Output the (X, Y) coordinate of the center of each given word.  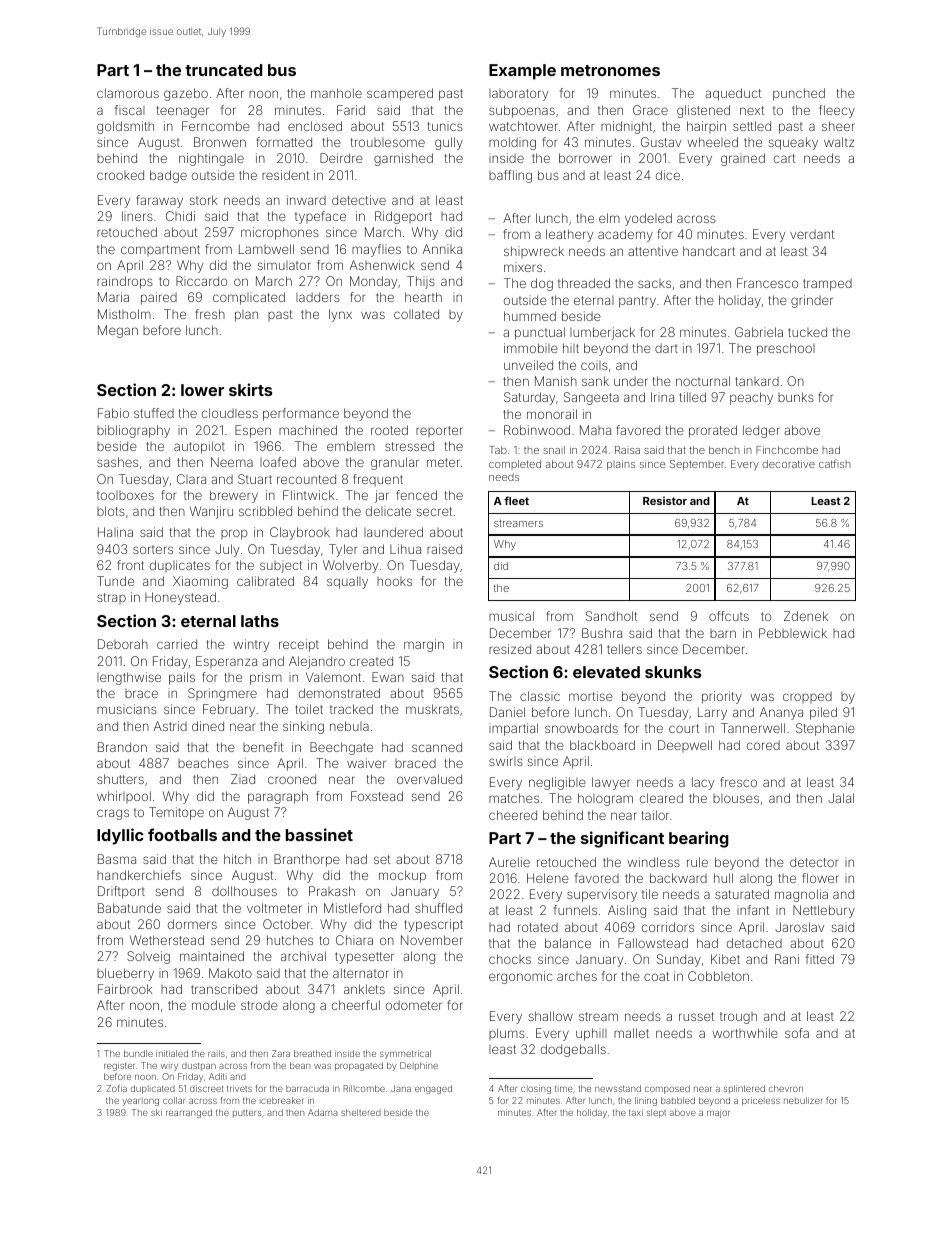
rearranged (189, 1113)
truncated (224, 70)
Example (522, 72)
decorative (788, 464)
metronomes (610, 70)
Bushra (602, 633)
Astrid (170, 726)
